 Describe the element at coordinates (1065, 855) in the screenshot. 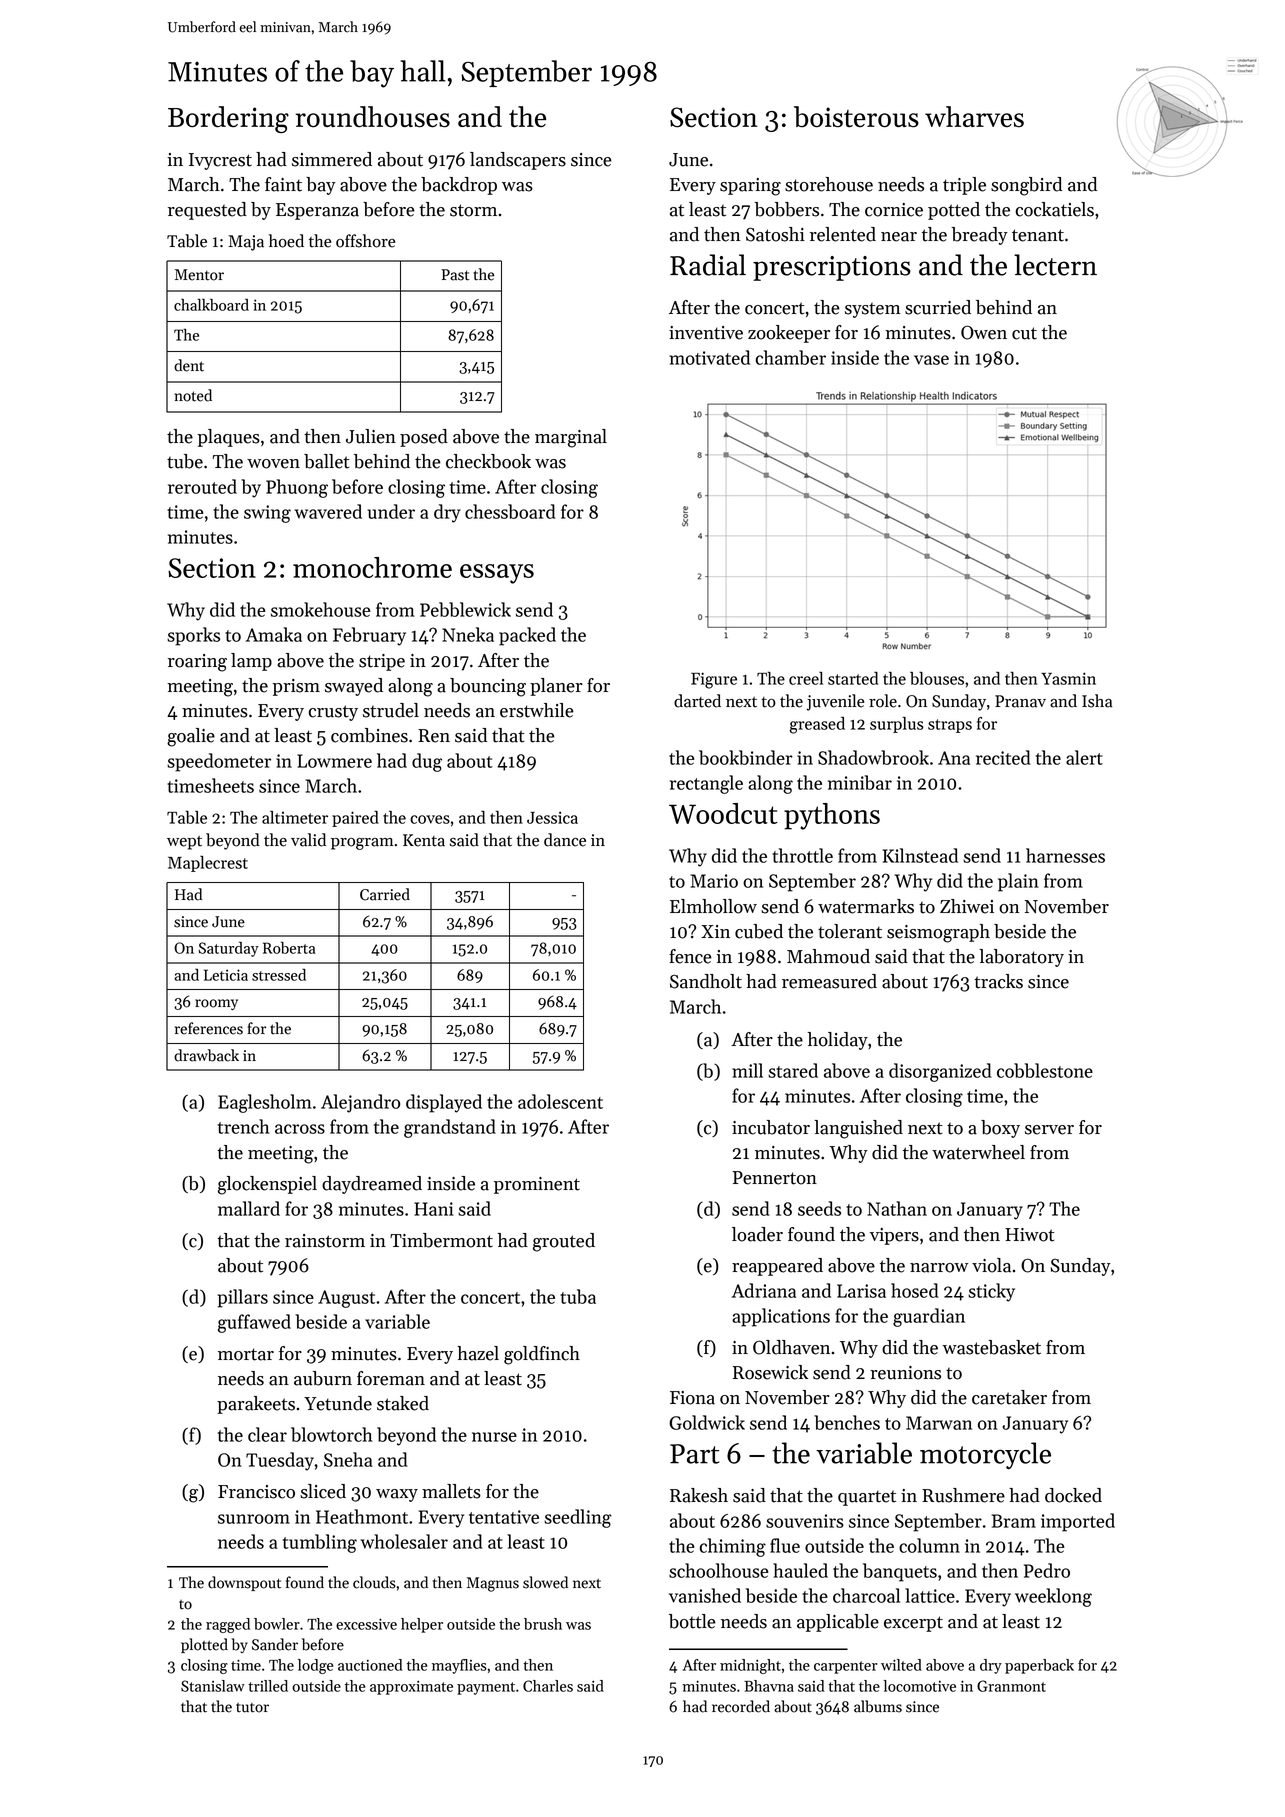

I see `harnesses` at that location.
